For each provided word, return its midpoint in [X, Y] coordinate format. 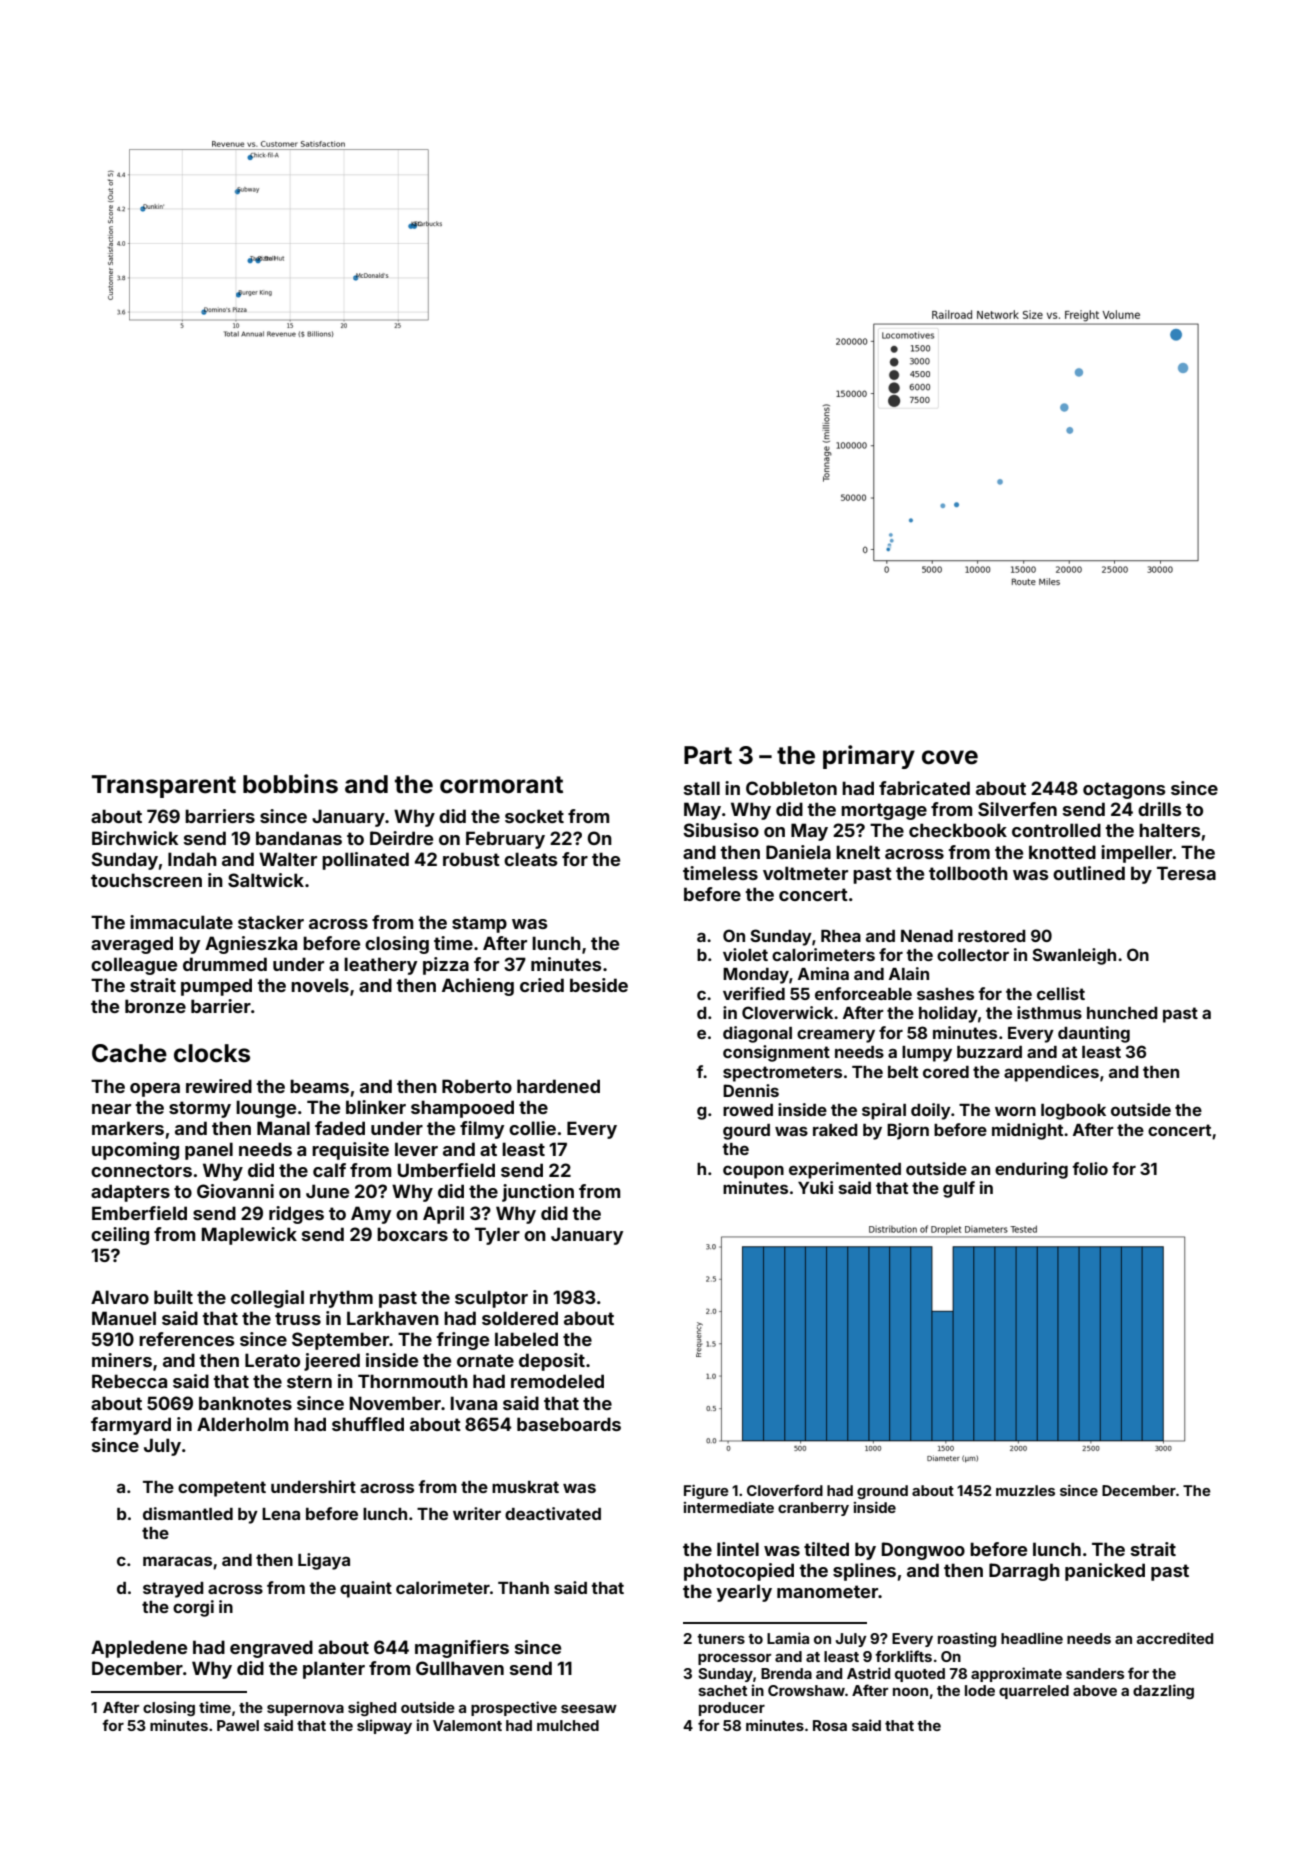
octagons [1124, 790]
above [1095, 1690]
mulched [568, 1725]
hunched [1122, 1013]
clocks [212, 1053]
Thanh [523, 1588]
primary [869, 757]
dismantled [188, 1513]
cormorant [501, 785]
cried [542, 985]
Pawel [238, 1725]
